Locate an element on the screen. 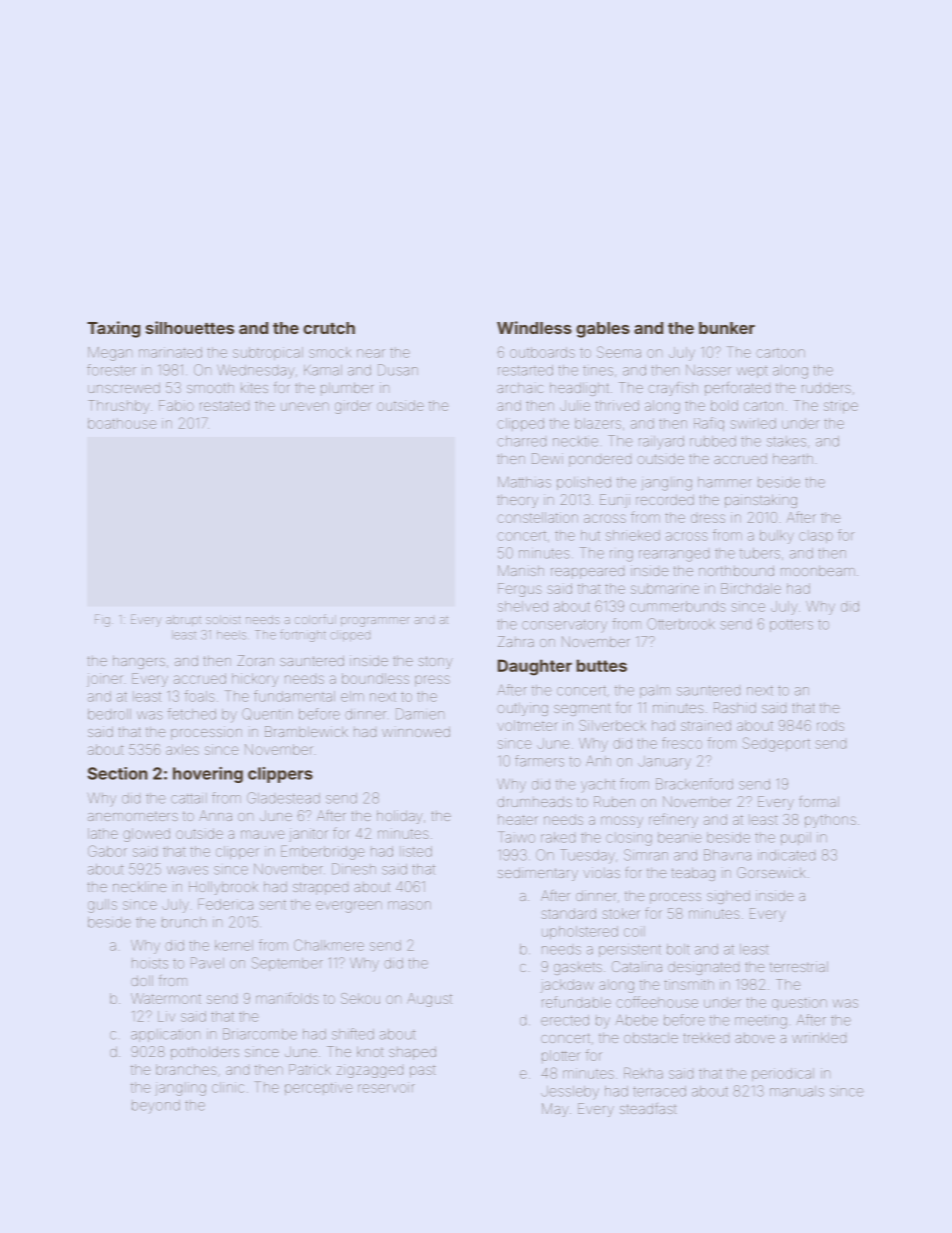  sedimentary is located at coordinates (538, 874).
